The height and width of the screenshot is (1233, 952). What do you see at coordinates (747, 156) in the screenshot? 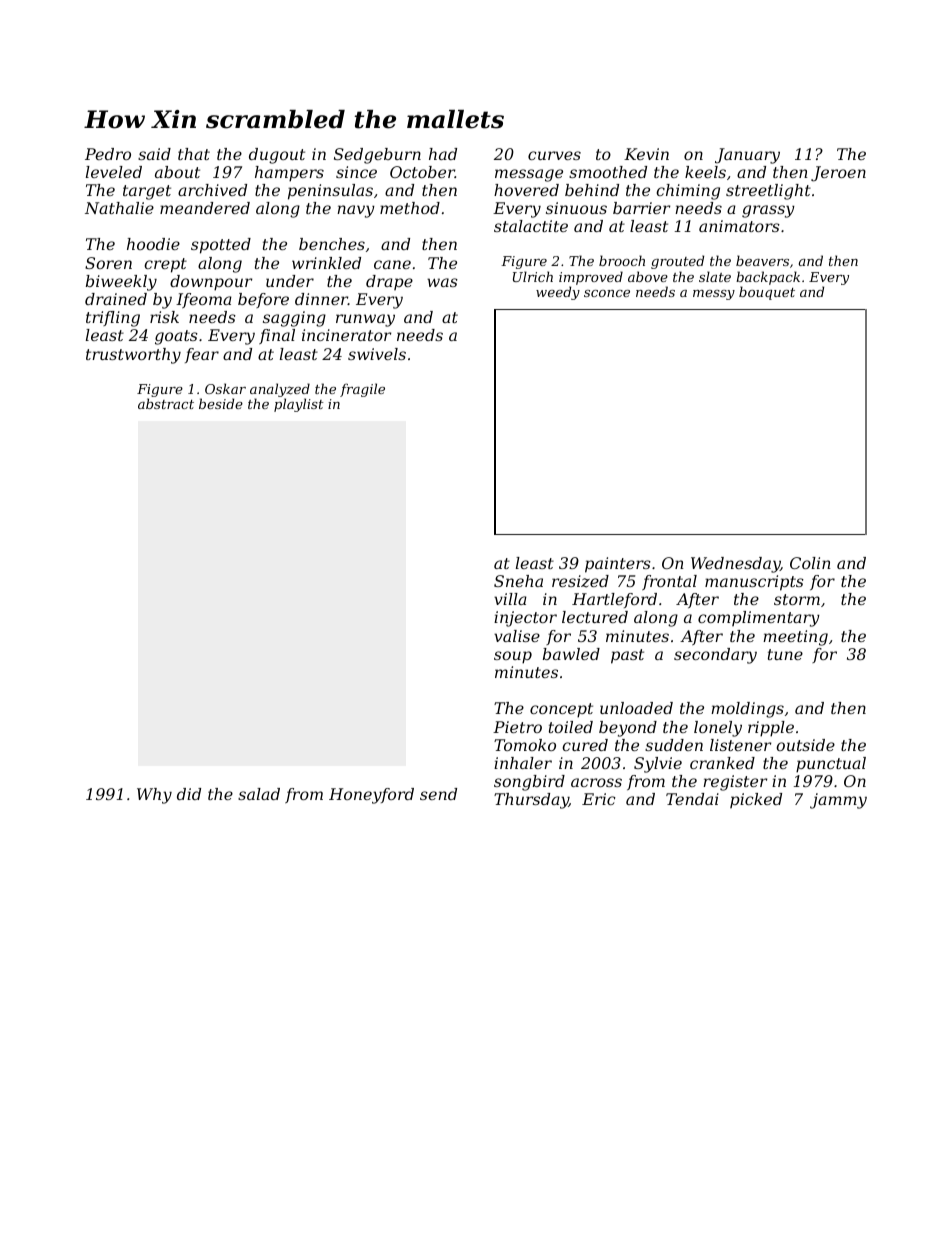
I see `January` at bounding box center [747, 156].
